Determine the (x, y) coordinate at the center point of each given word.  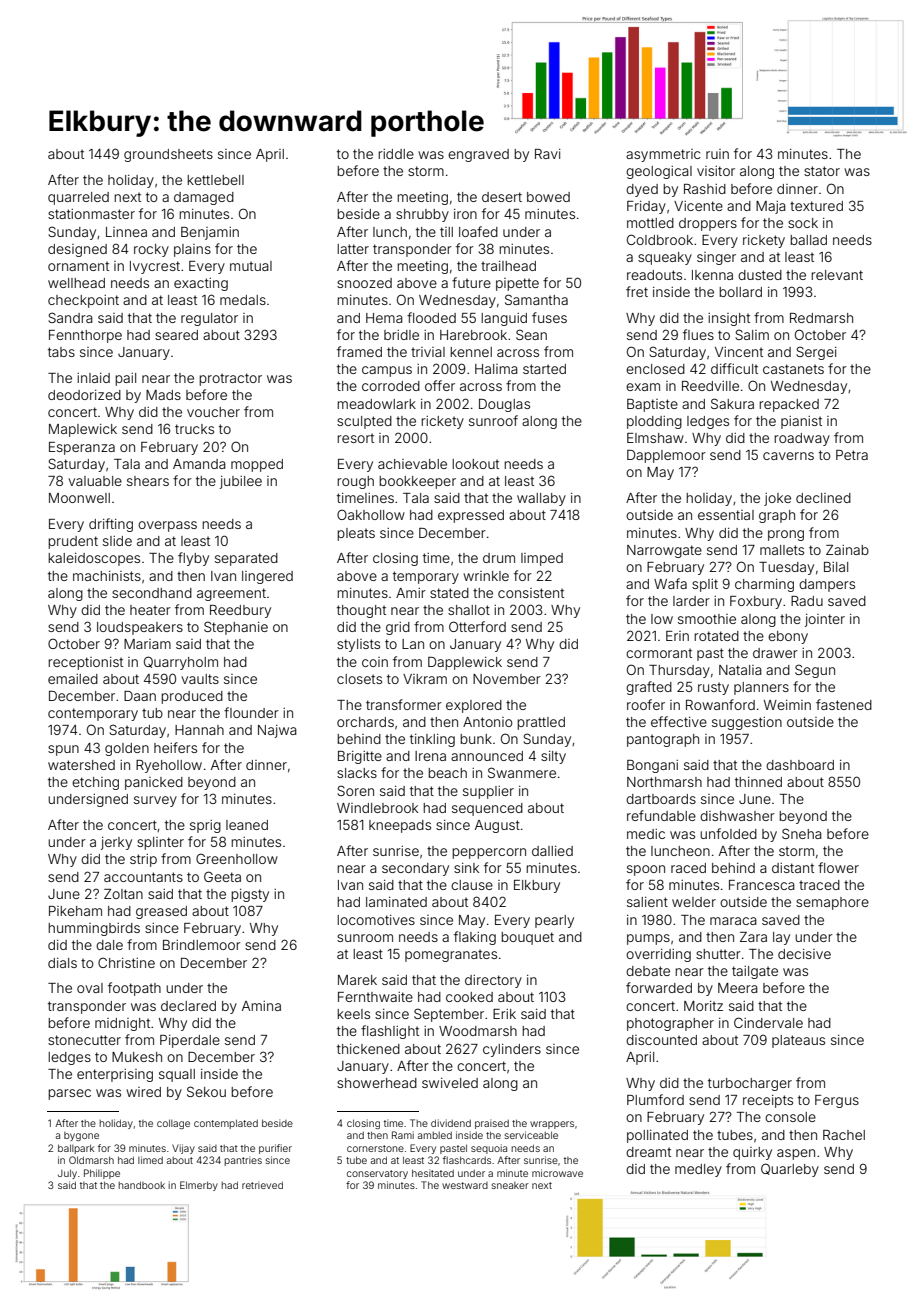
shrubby (422, 215)
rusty (713, 688)
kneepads (400, 826)
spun (63, 750)
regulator (209, 319)
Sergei (816, 353)
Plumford (655, 1099)
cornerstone (375, 1148)
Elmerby (199, 1186)
